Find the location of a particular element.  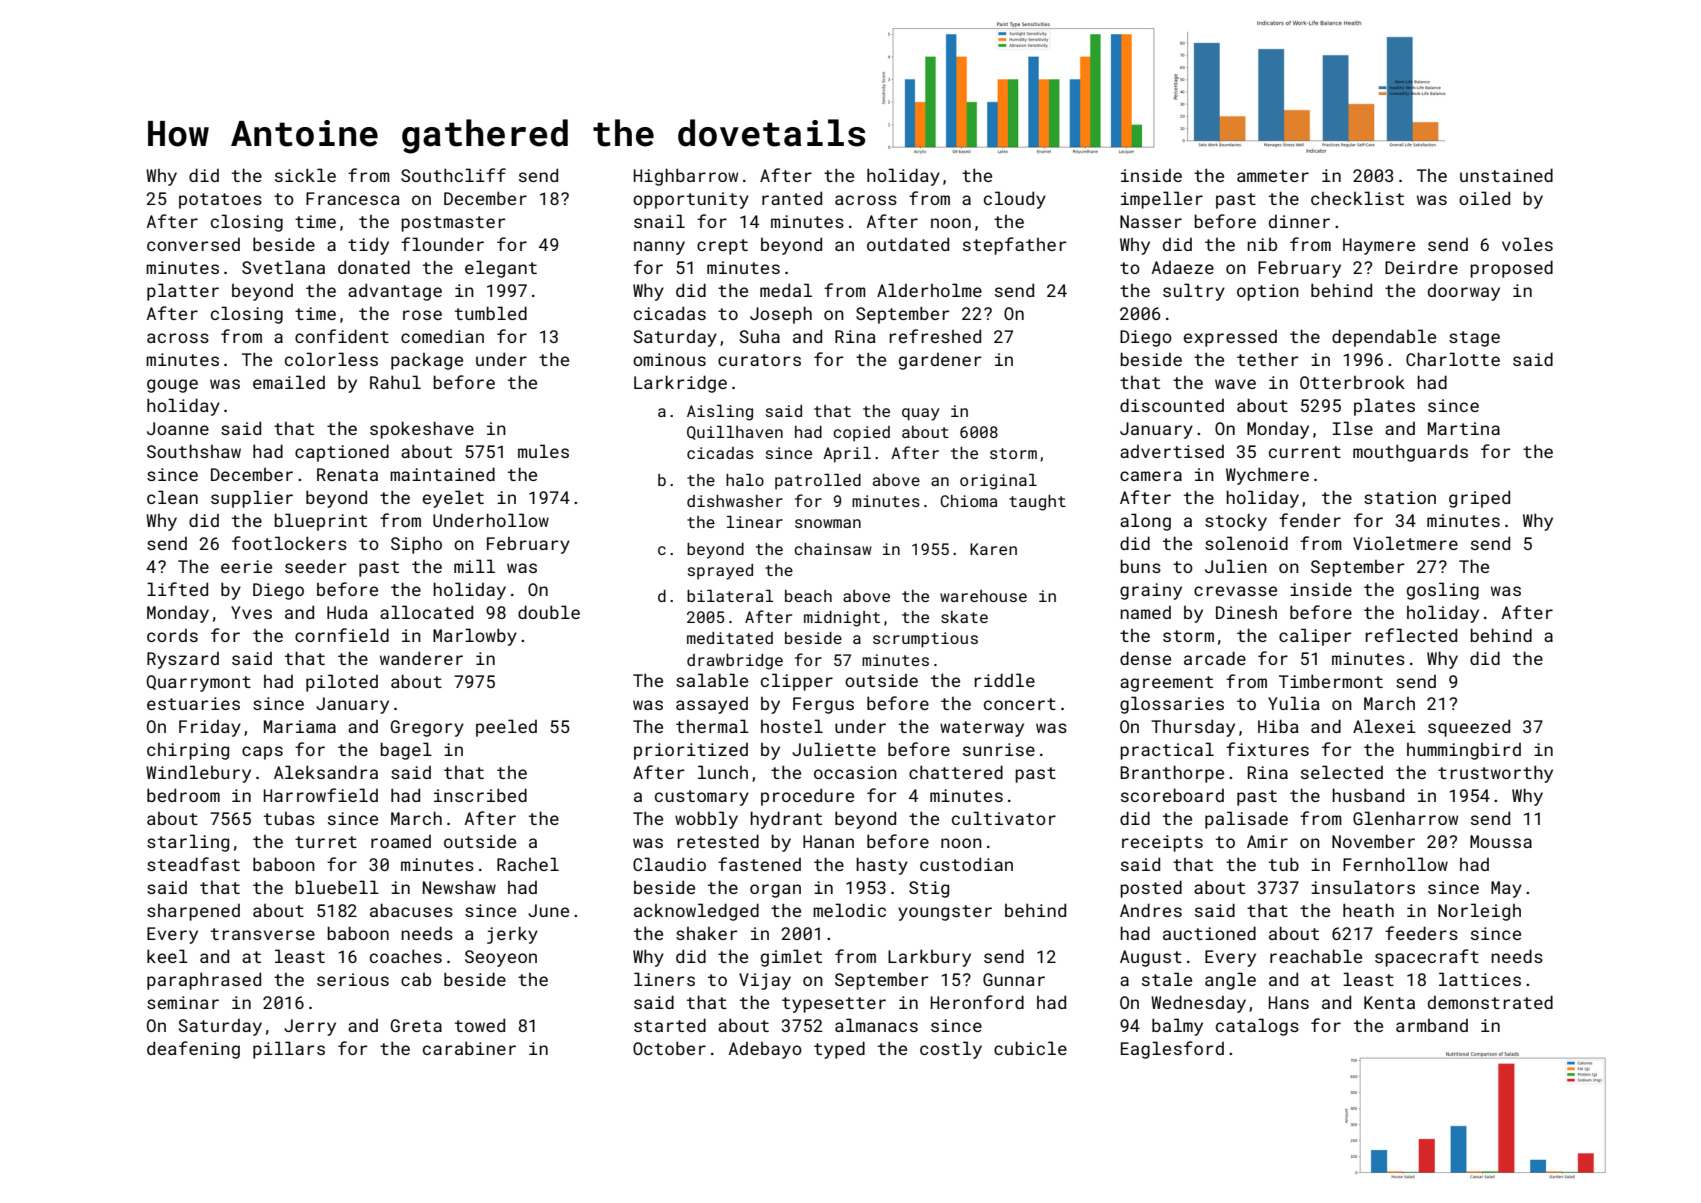

deafening is located at coordinates (193, 1050).
